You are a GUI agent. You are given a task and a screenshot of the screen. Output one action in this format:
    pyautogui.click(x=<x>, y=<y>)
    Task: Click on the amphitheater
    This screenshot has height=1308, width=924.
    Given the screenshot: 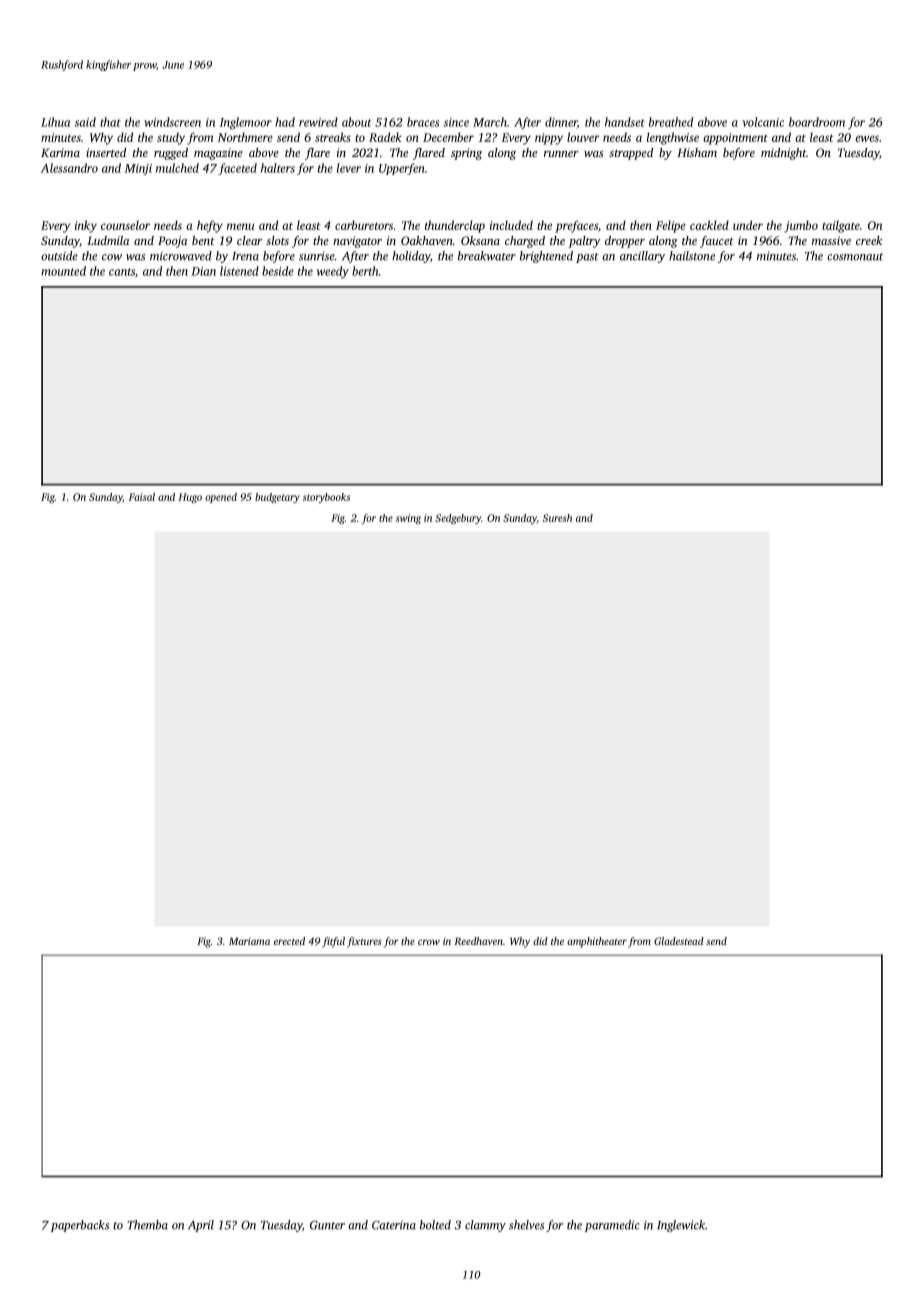 What is the action you would take?
    pyautogui.click(x=597, y=942)
